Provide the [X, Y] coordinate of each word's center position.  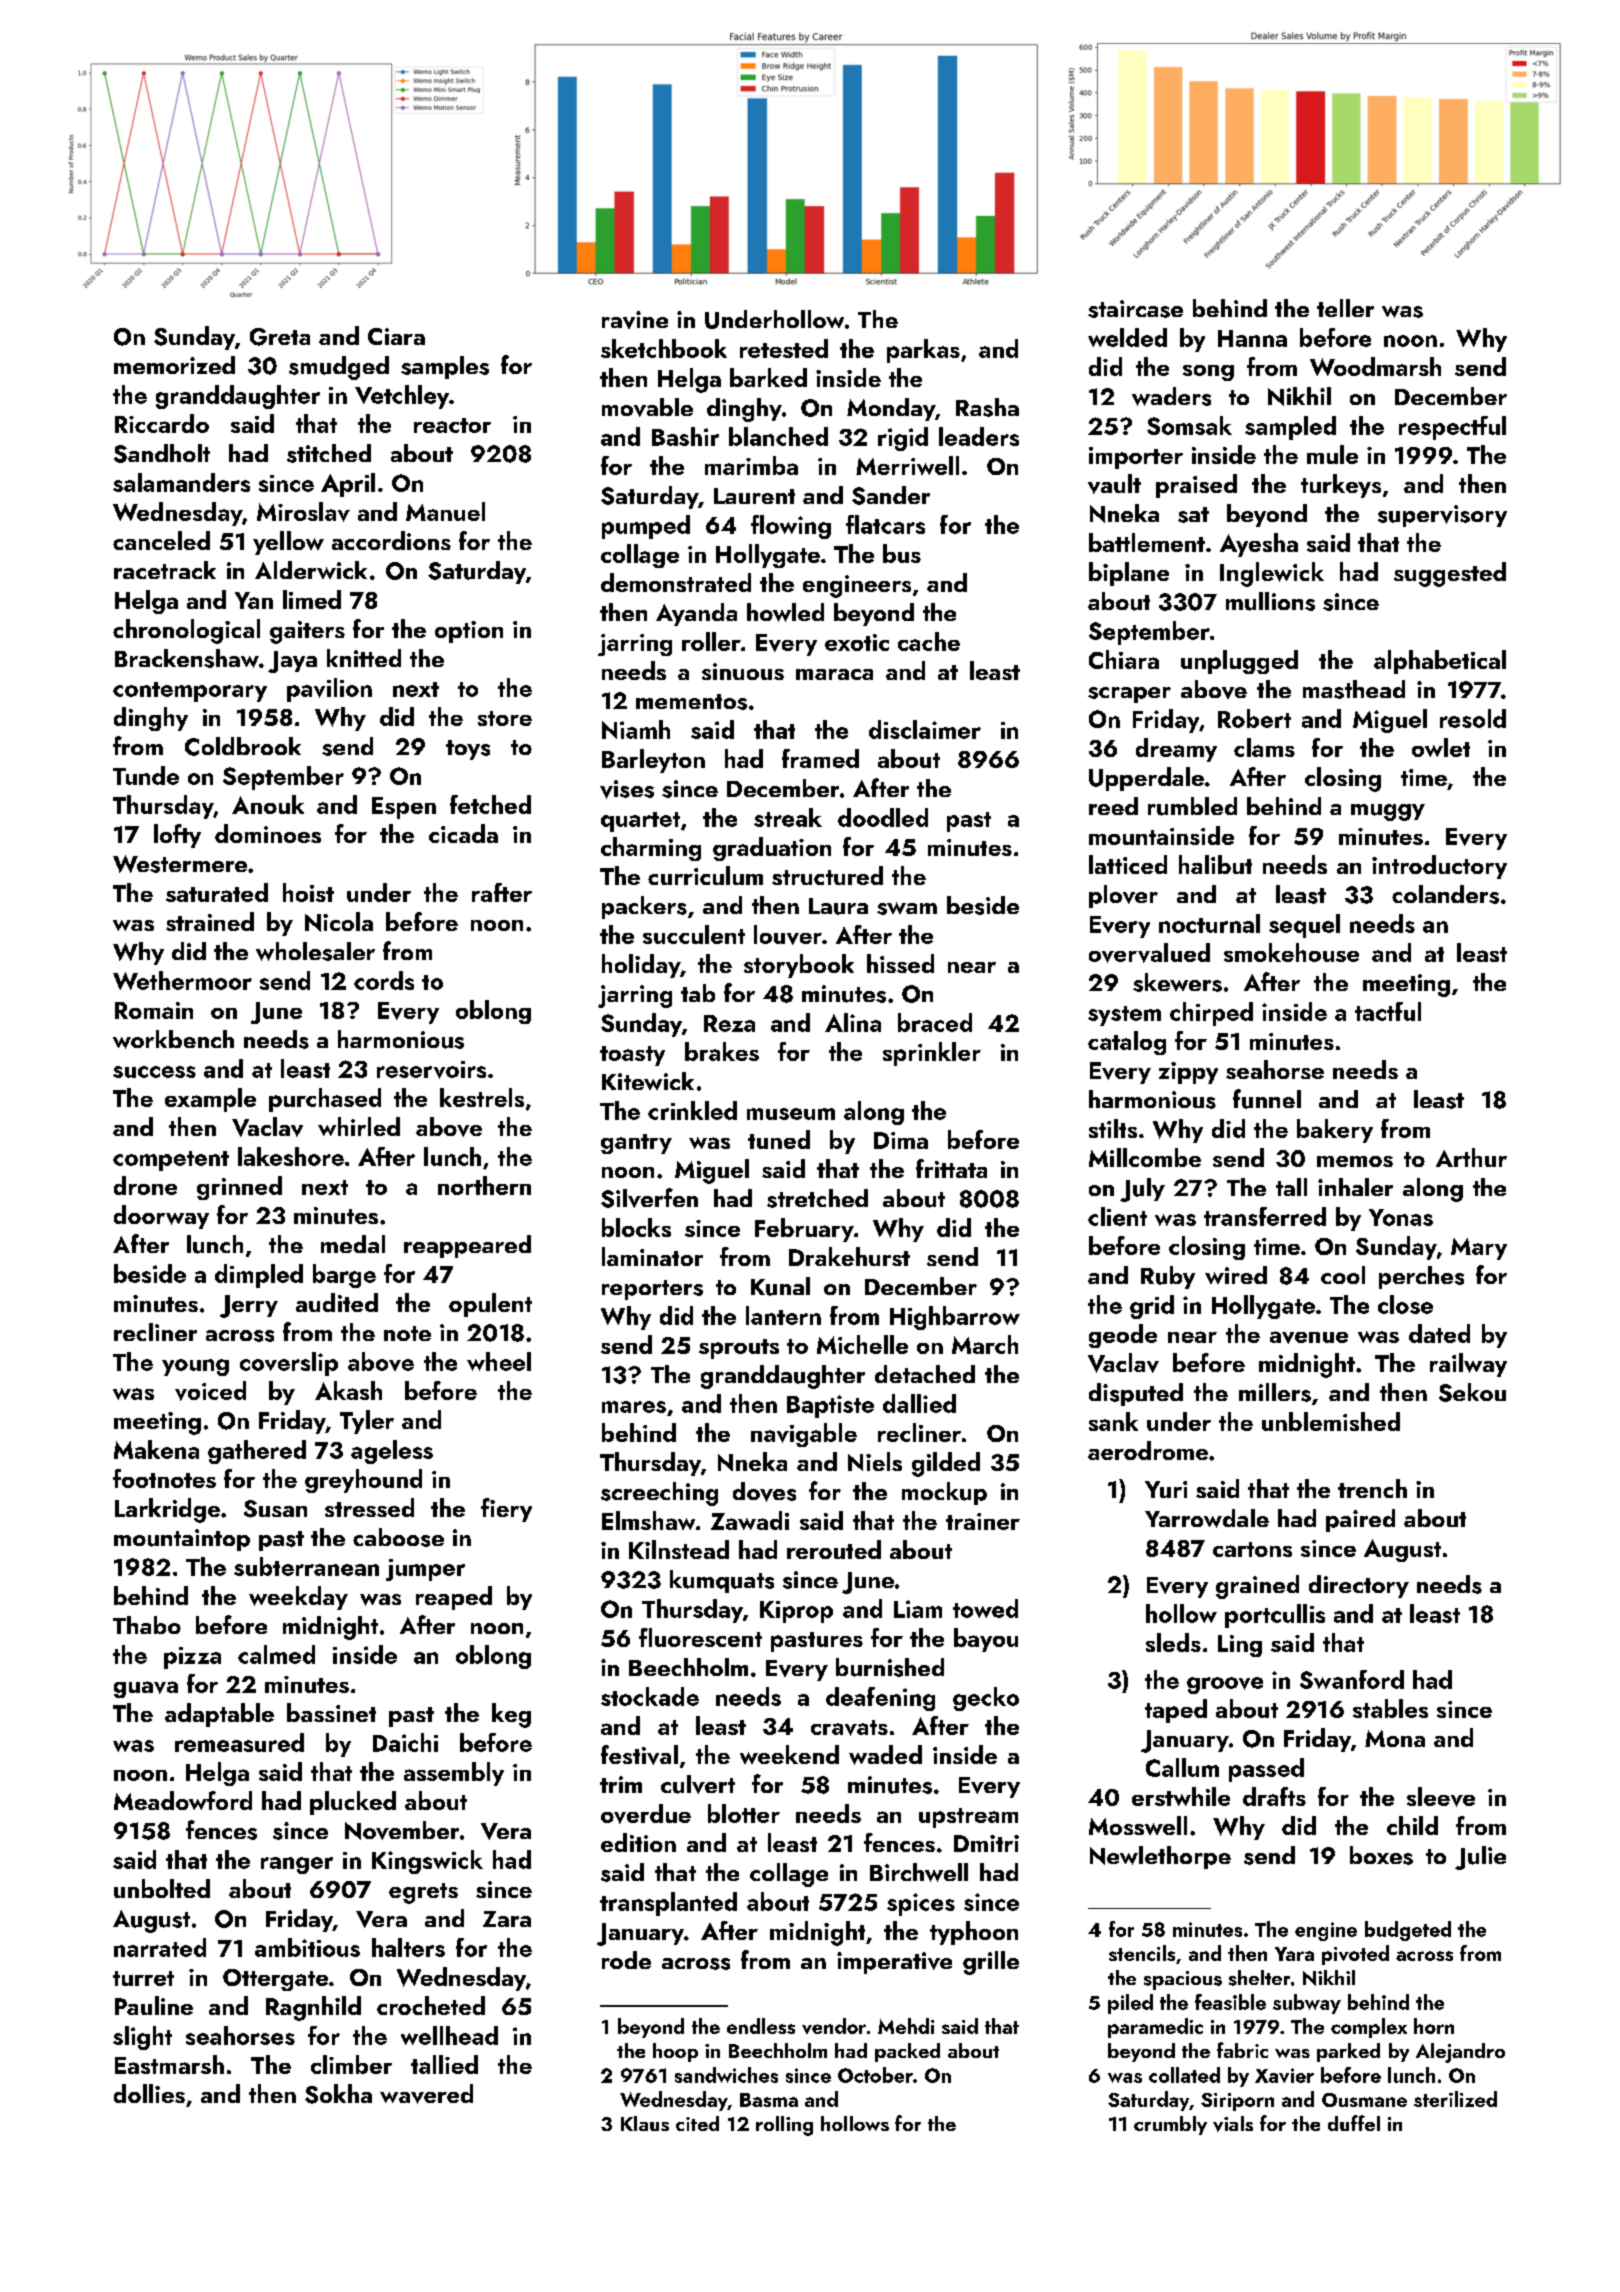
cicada [463, 833]
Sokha [338, 2094]
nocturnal [1209, 923]
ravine [635, 320]
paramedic [1155, 2028]
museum [791, 1114]
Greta [280, 337]
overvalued [1149, 953]
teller [1345, 308]
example [210, 1100]
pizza [192, 1658]
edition [638, 1842]
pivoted [1355, 1955]
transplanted [668, 1904]
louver [788, 935]
